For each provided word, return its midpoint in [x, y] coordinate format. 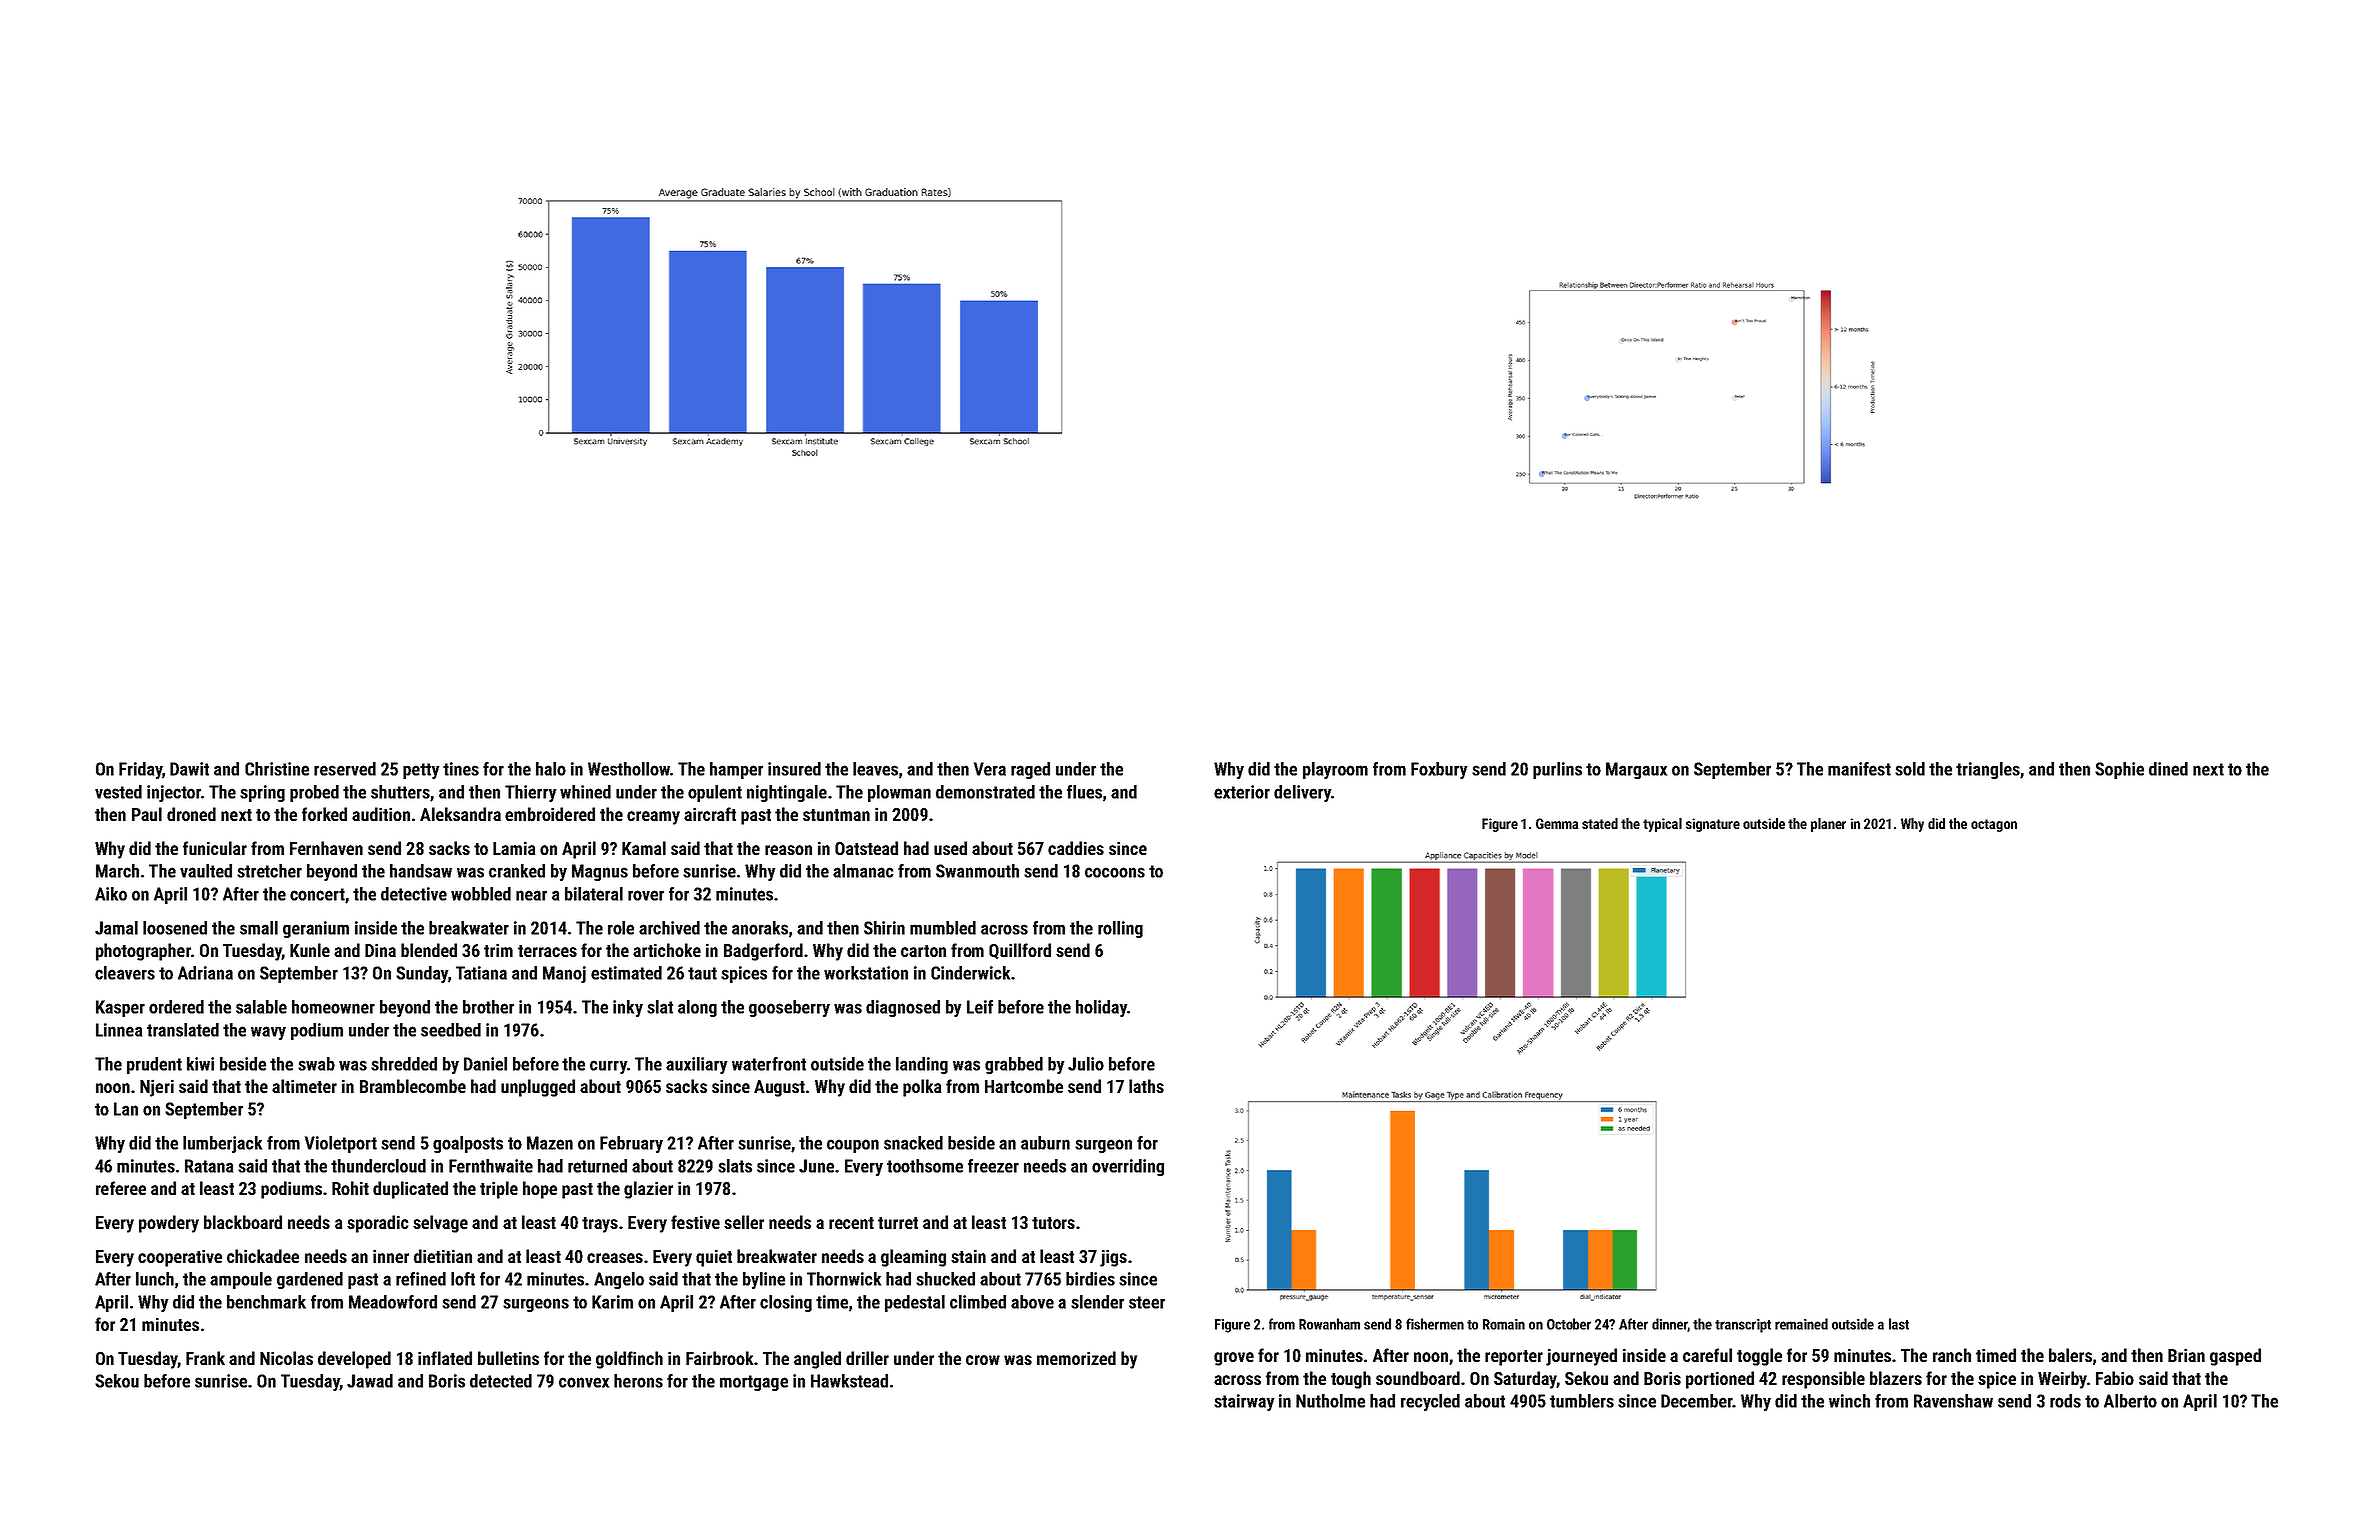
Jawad [370, 1381]
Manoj [564, 974]
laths [1146, 1086]
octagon [1994, 825]
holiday [1101, 1008]
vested [118, 792]
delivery [1302, 793]
